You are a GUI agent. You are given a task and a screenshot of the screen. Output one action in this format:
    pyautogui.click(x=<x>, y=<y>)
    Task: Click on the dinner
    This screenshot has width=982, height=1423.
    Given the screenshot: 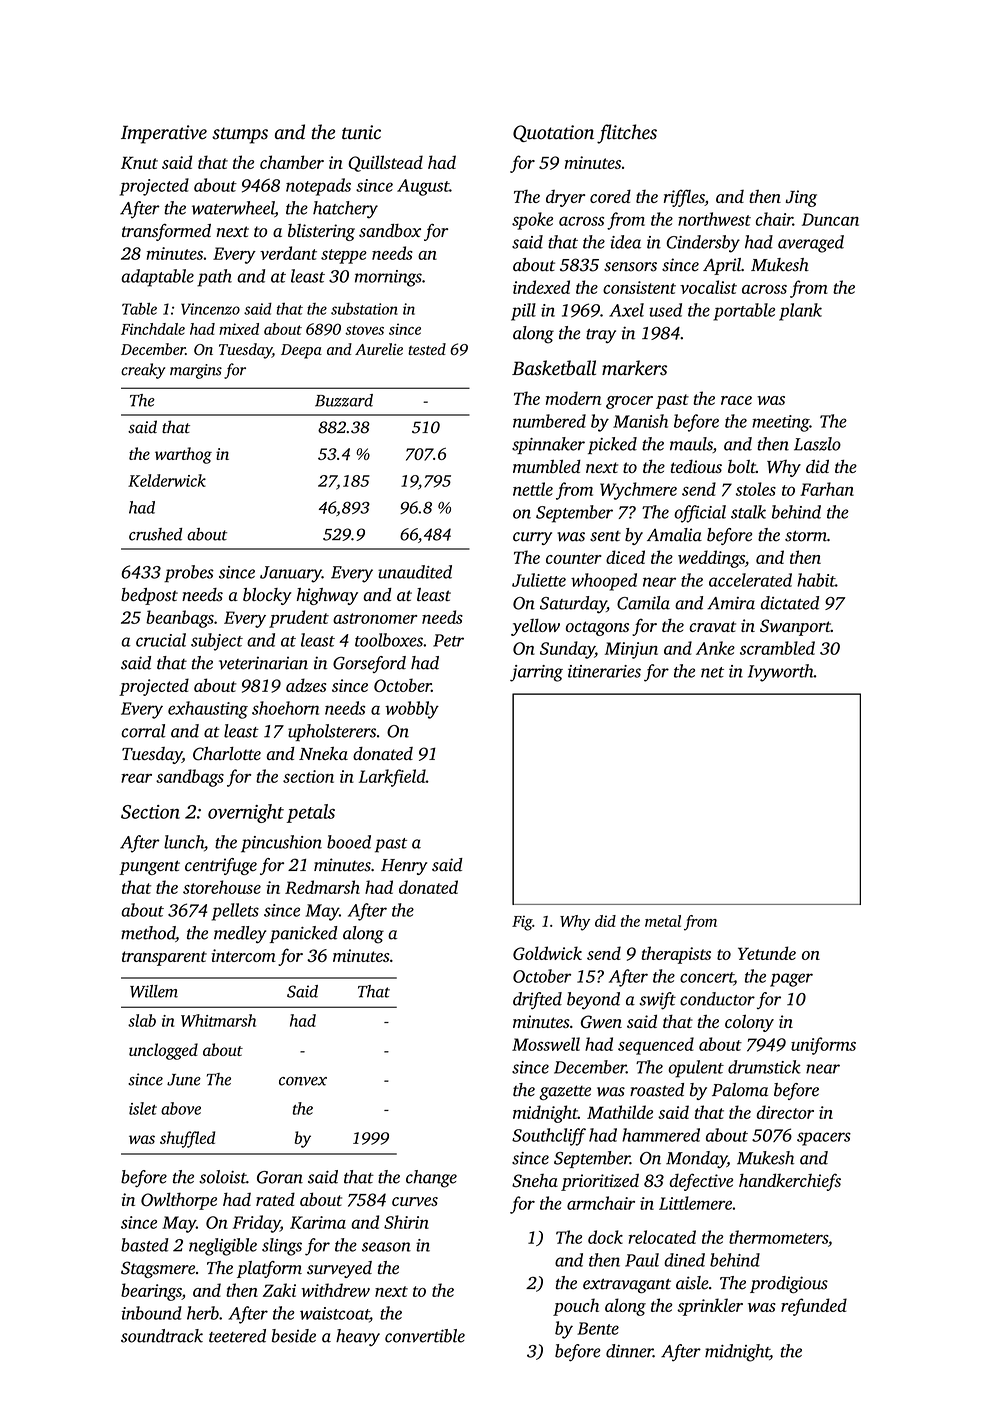 What is the action you would take?
    pyautogui.click(x=629, y=1351)
